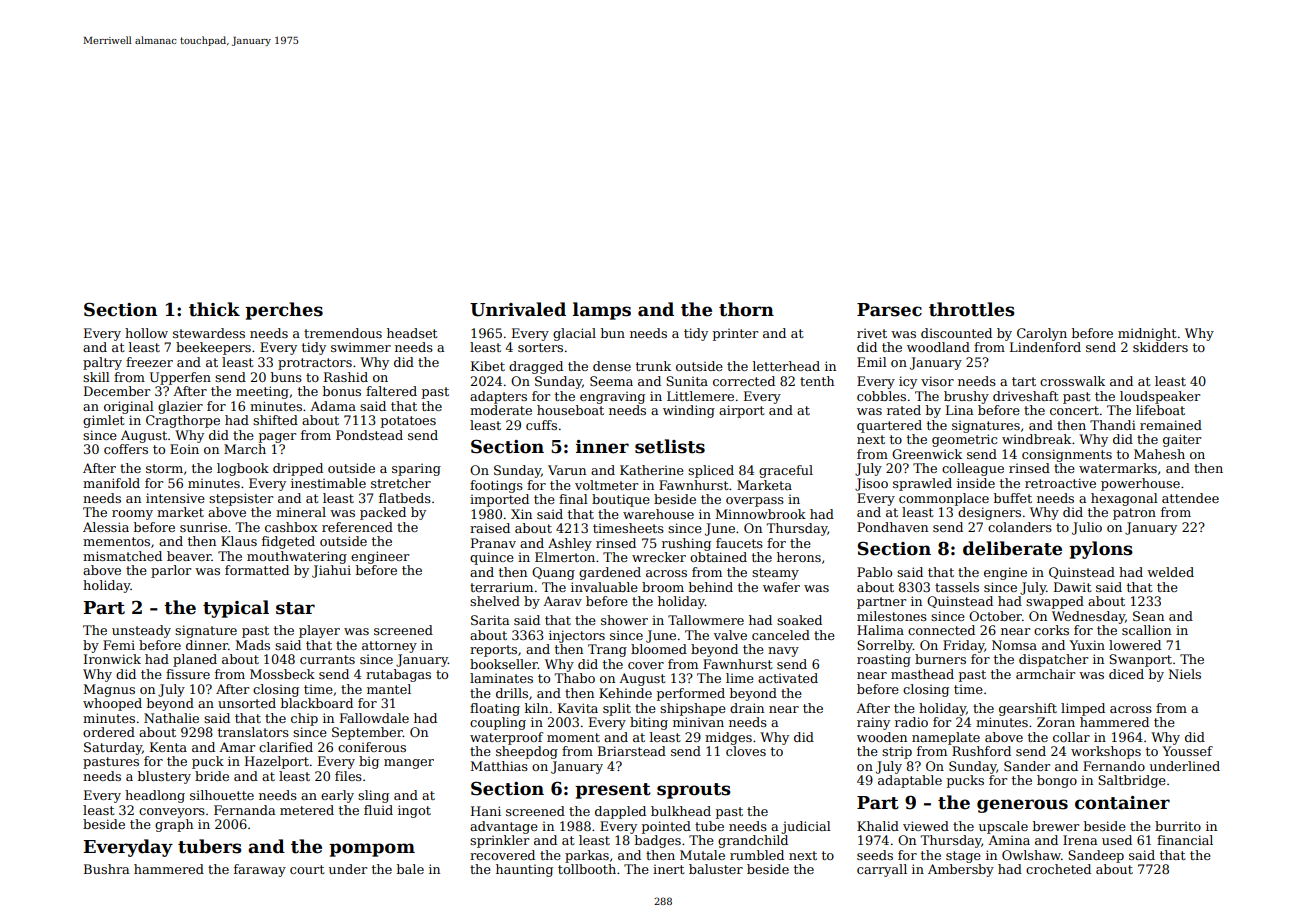 Image resolution: width=1308 pixels, height=924 pixels. What do you see at coordinates (288, 542) in the image?
I see `fidgeted` at bounding box center [288, 542].
